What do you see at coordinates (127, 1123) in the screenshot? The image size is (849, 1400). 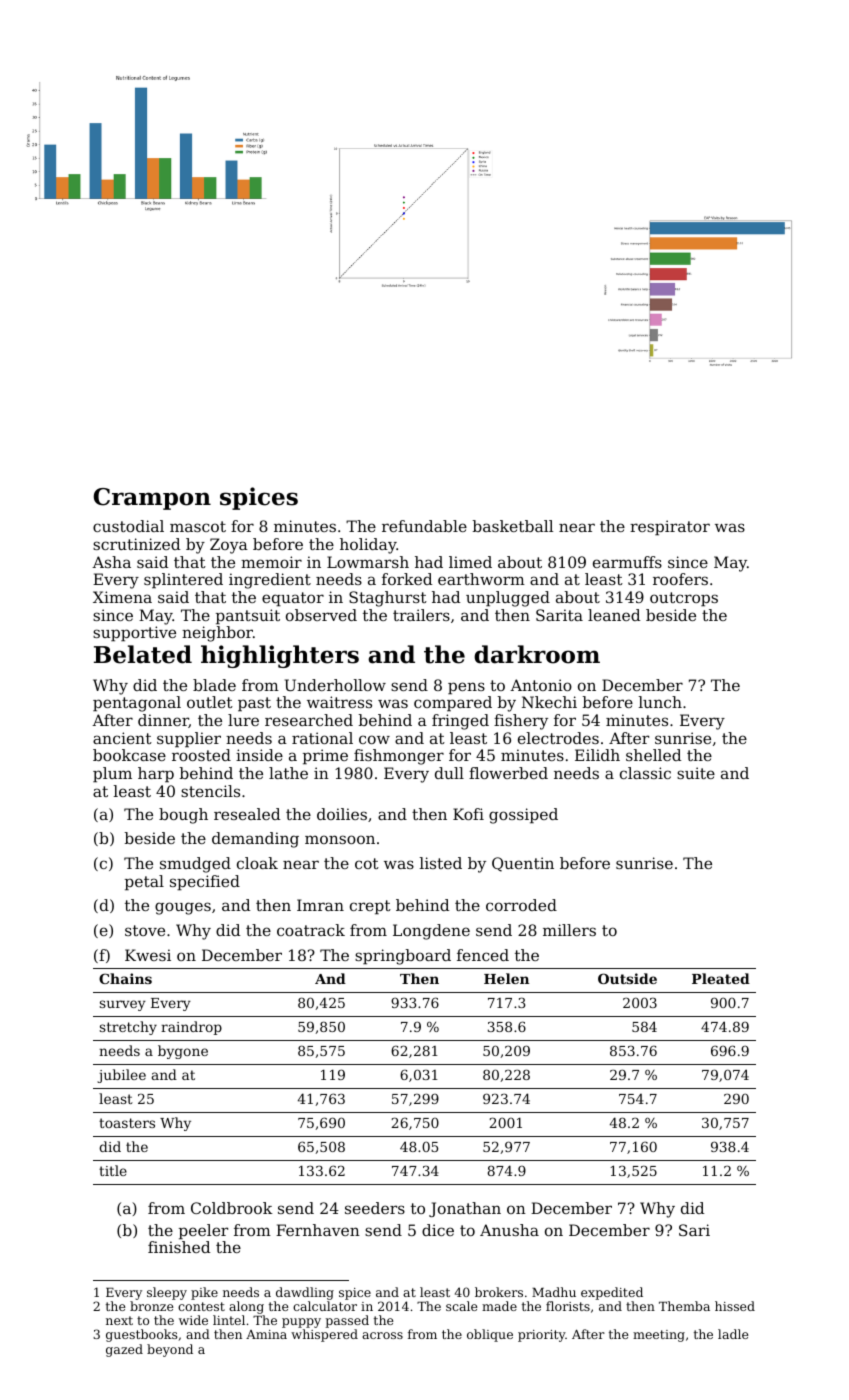 I see `toasters` at bounding box center [127, 1123].
